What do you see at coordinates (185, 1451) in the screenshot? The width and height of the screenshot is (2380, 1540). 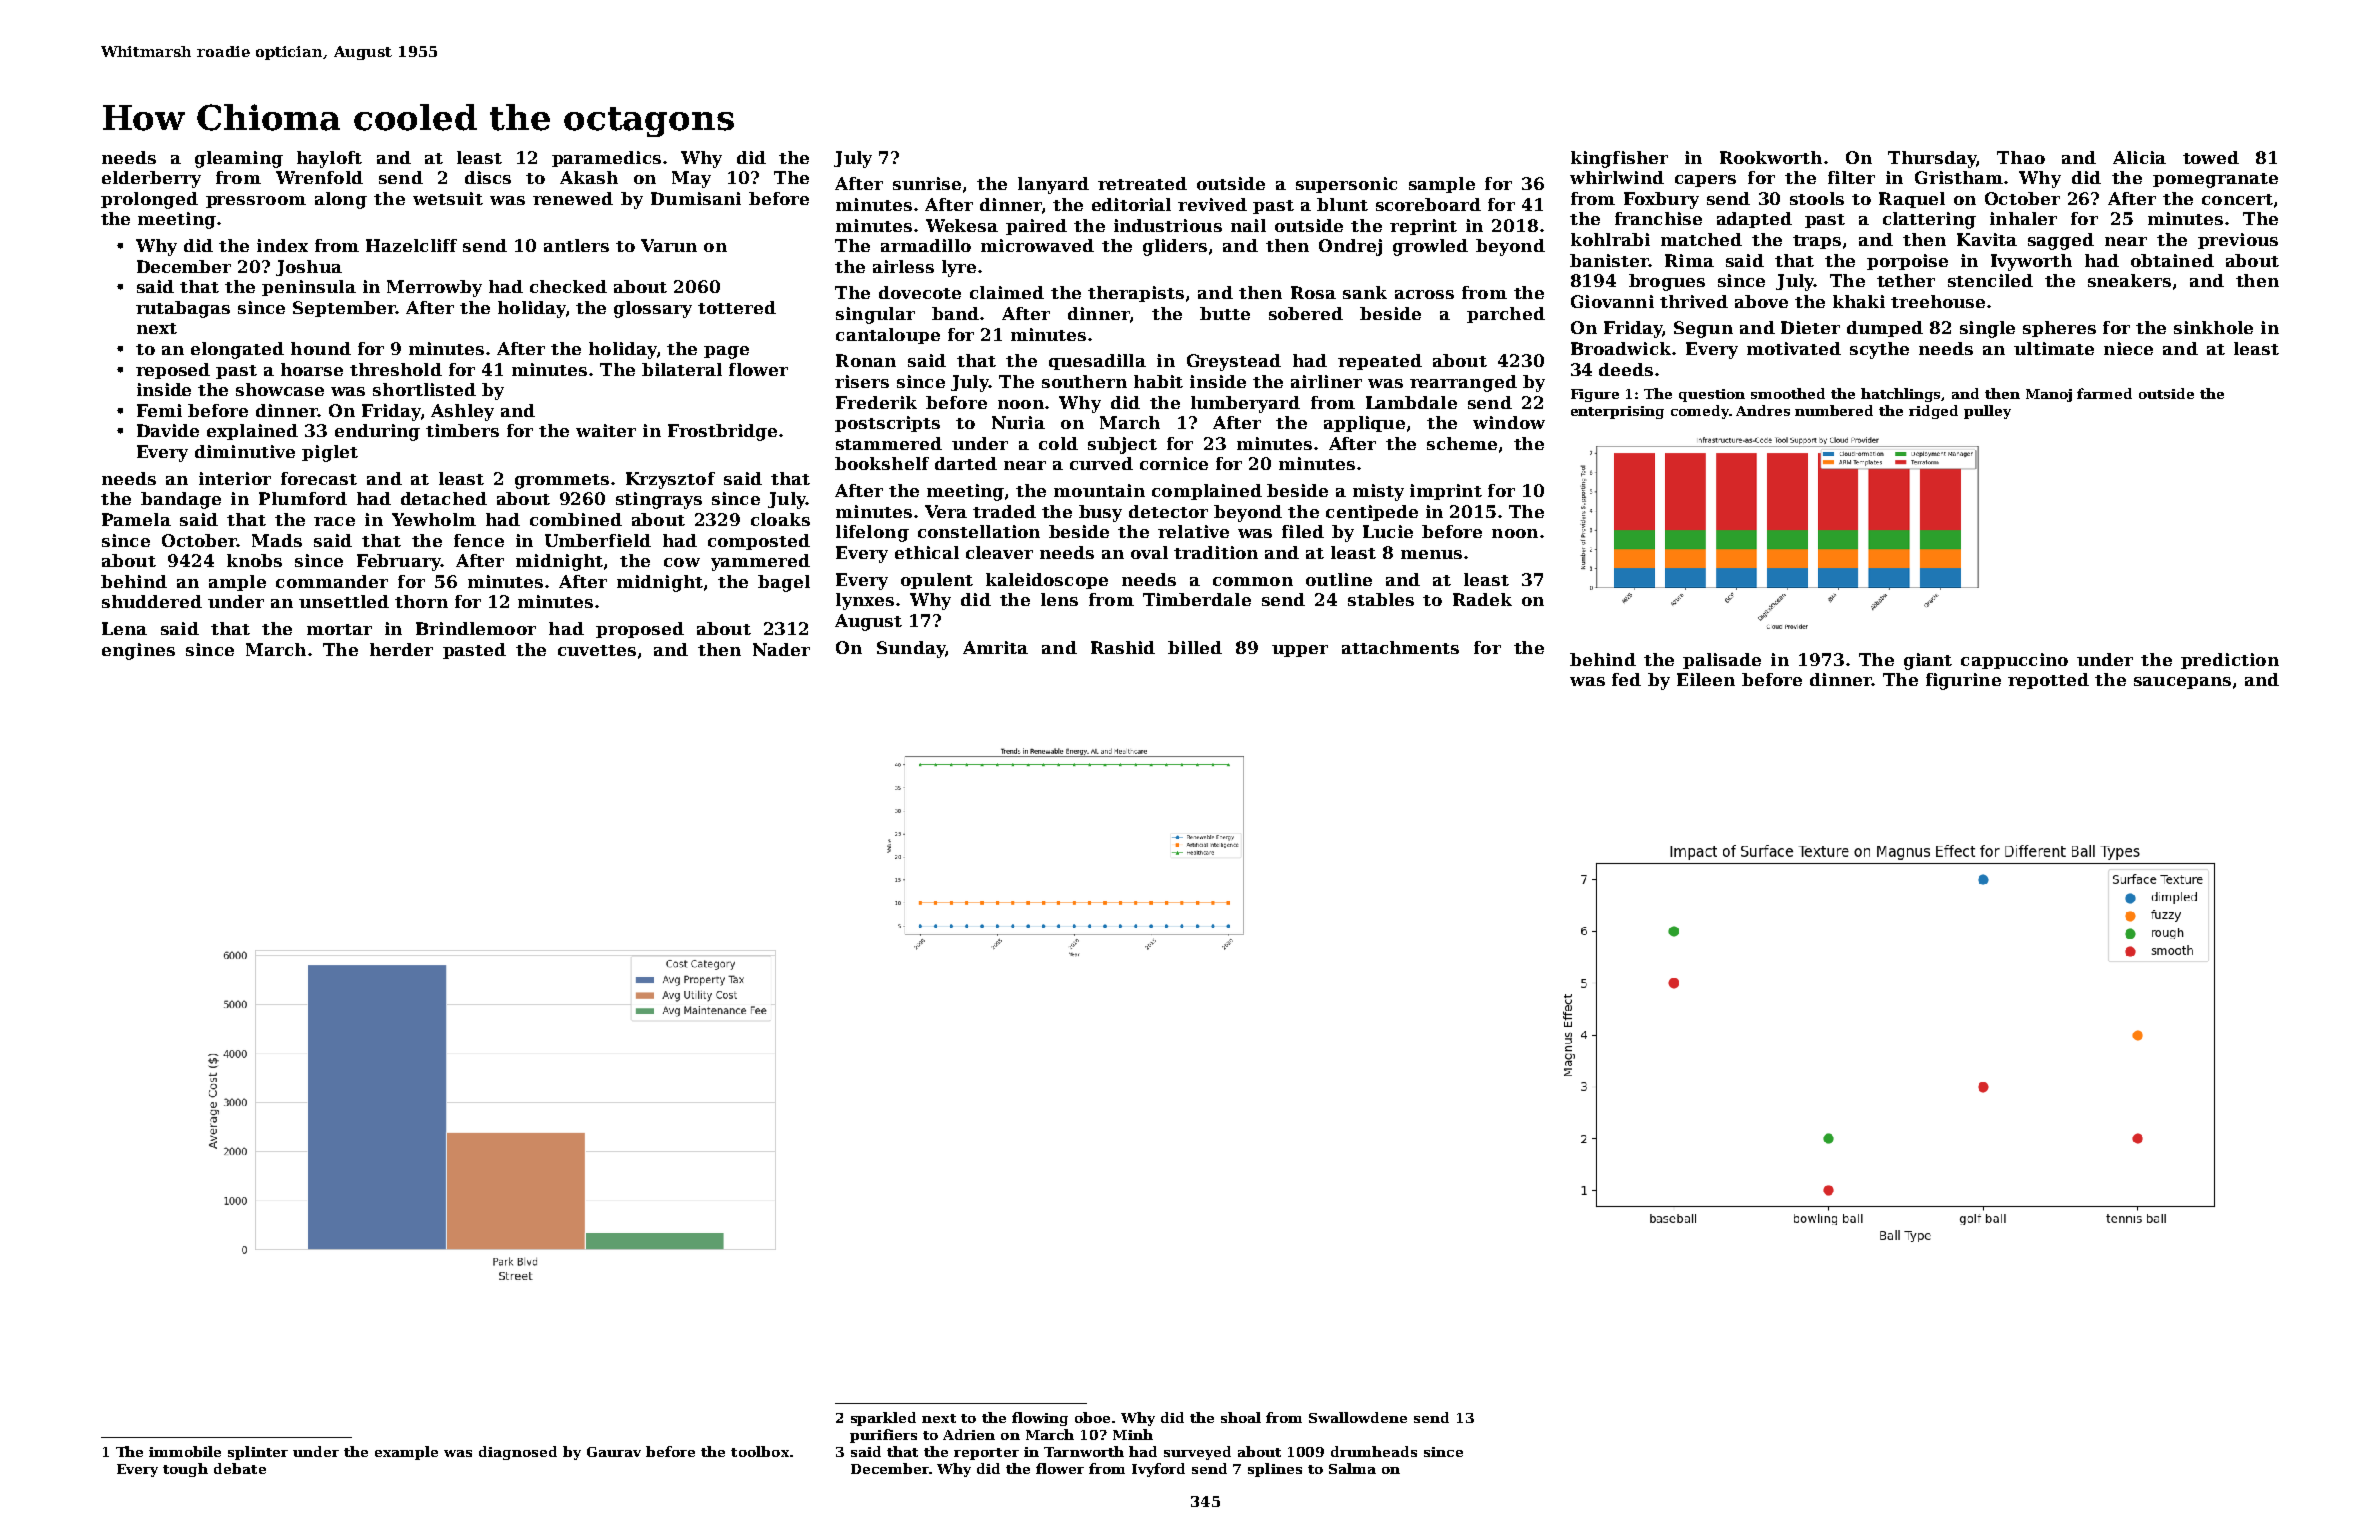 I see `immobile` at bounding box center [185, 1451].
